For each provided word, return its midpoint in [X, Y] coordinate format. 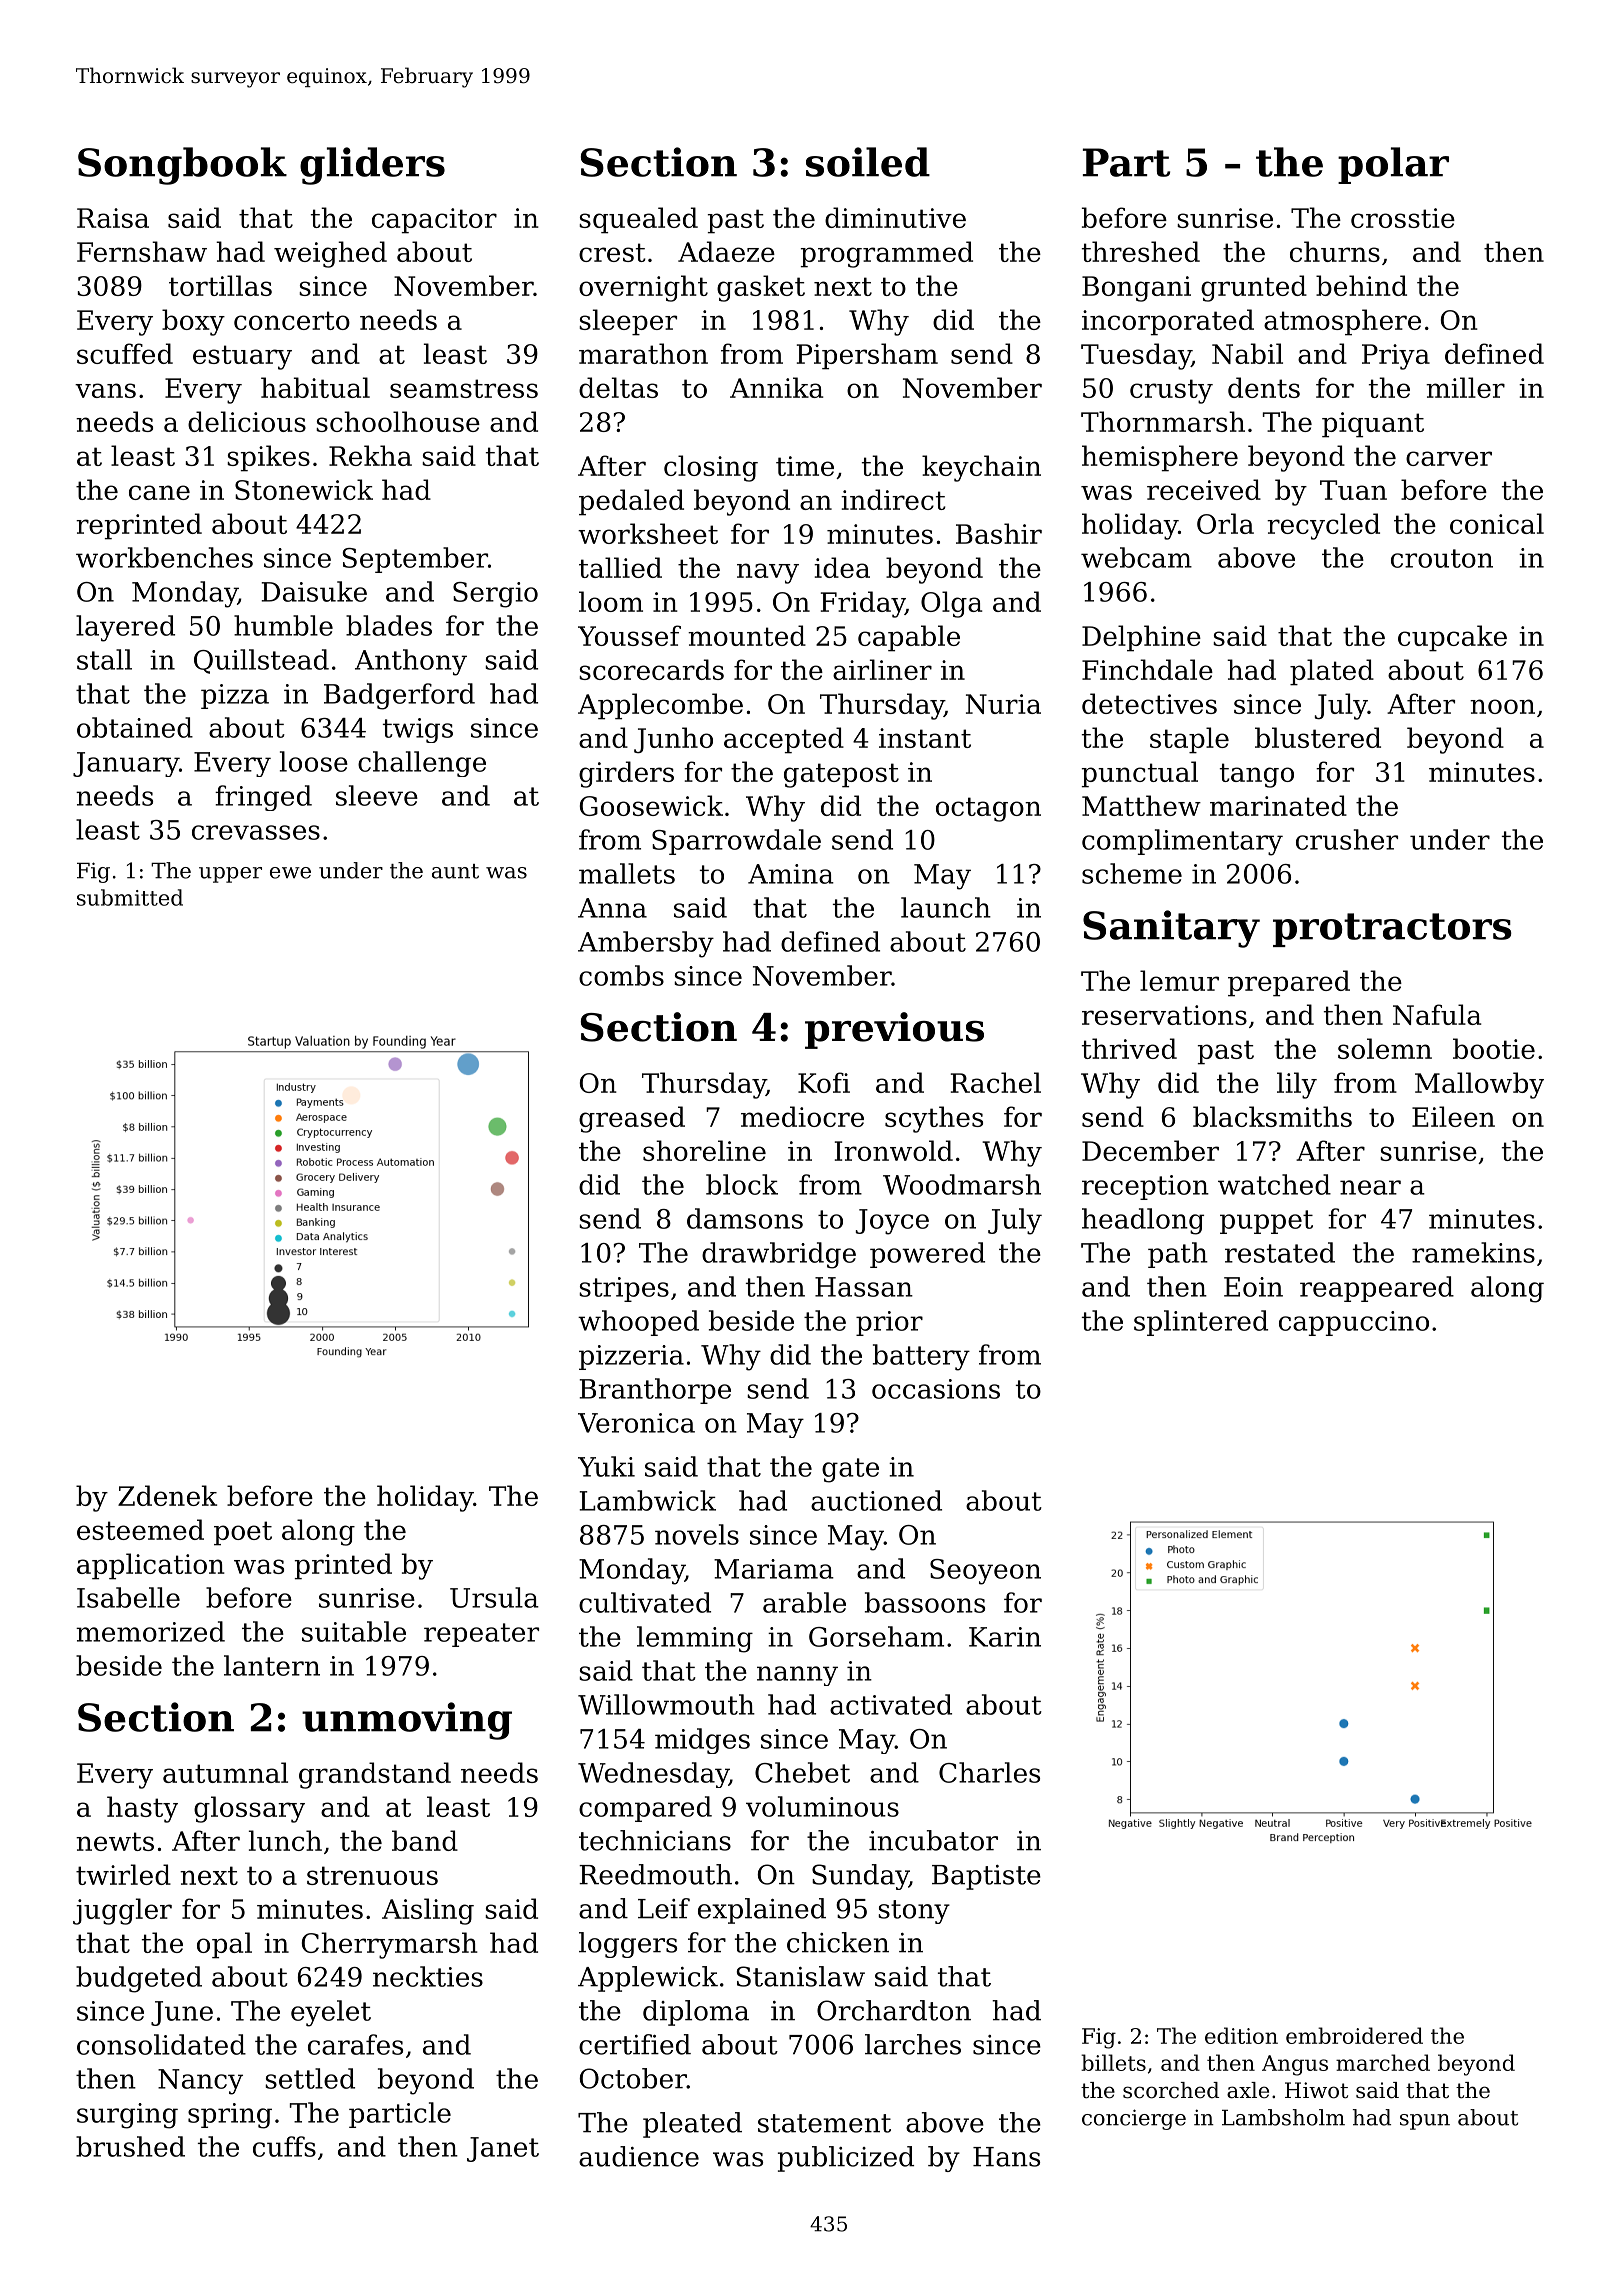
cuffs [284, 2146]
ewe [290, 873]
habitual [315, 387]
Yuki [606, 1466]
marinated [1278, 805]
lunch [285, 1840]
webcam [1136, 557]
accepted [784, 740]
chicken [838, 1942]
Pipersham [867, 356]
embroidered [1354, 2035]
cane [159, 492]
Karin [1005, 1637]
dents [1264, 387]
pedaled [631, 502]
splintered [1201, 1323]
